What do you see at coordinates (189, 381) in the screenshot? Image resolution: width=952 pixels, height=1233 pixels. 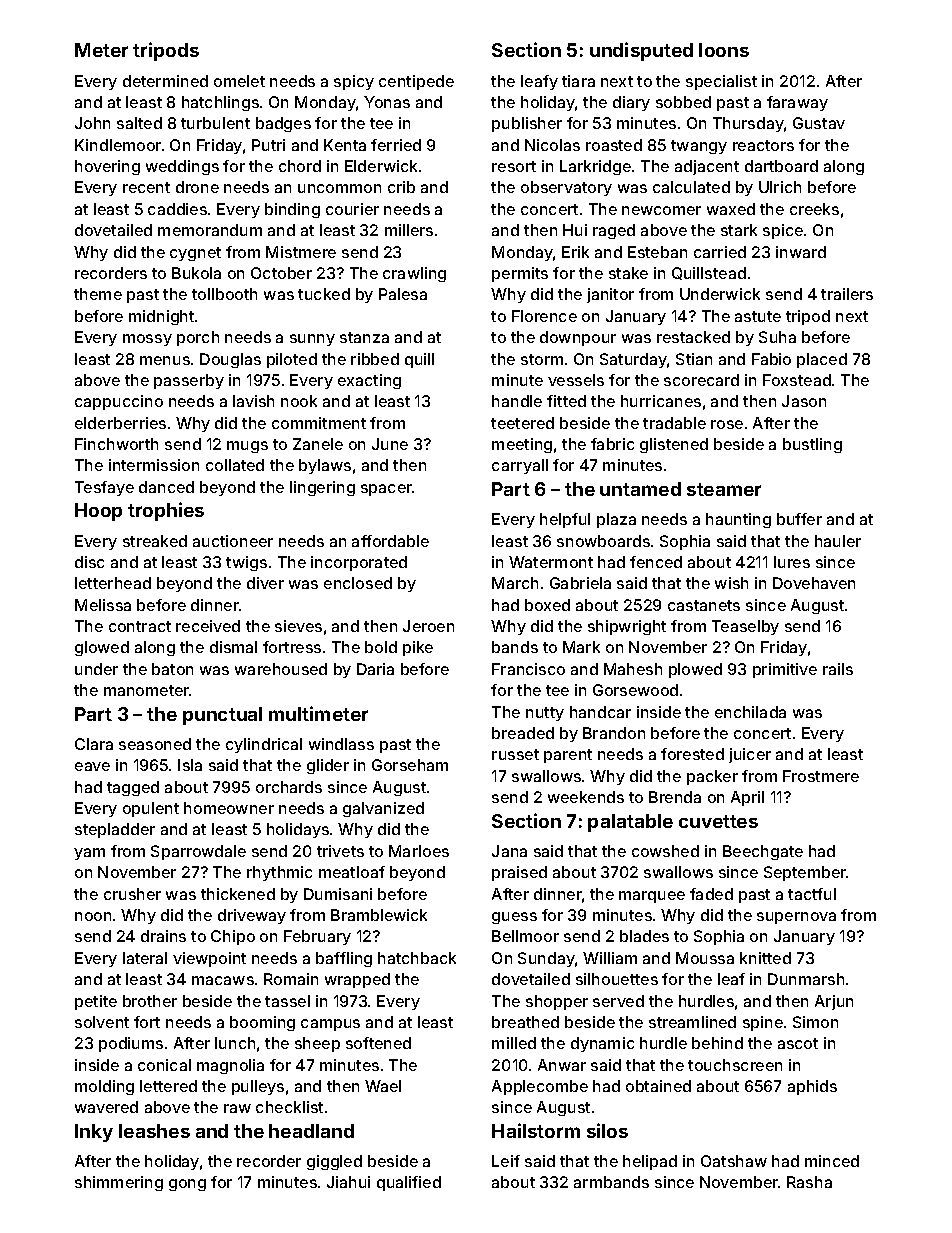 I see `passerby` at bounding box center [189, 381].
